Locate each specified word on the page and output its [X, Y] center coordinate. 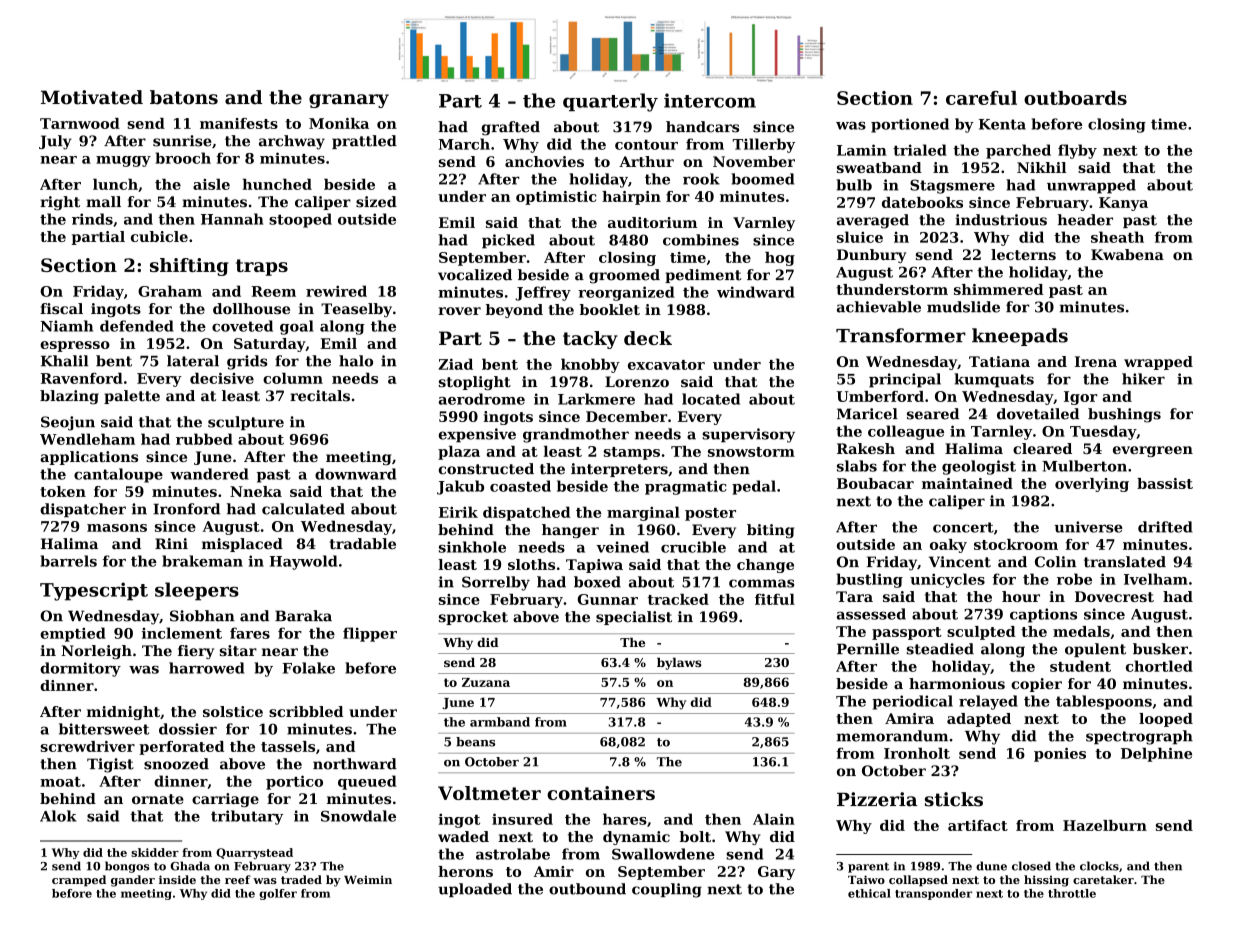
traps [262, 267]
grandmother [576, 435]
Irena [1096, 361]
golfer [278, 894]
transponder [933, 894]
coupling [667, 890]
